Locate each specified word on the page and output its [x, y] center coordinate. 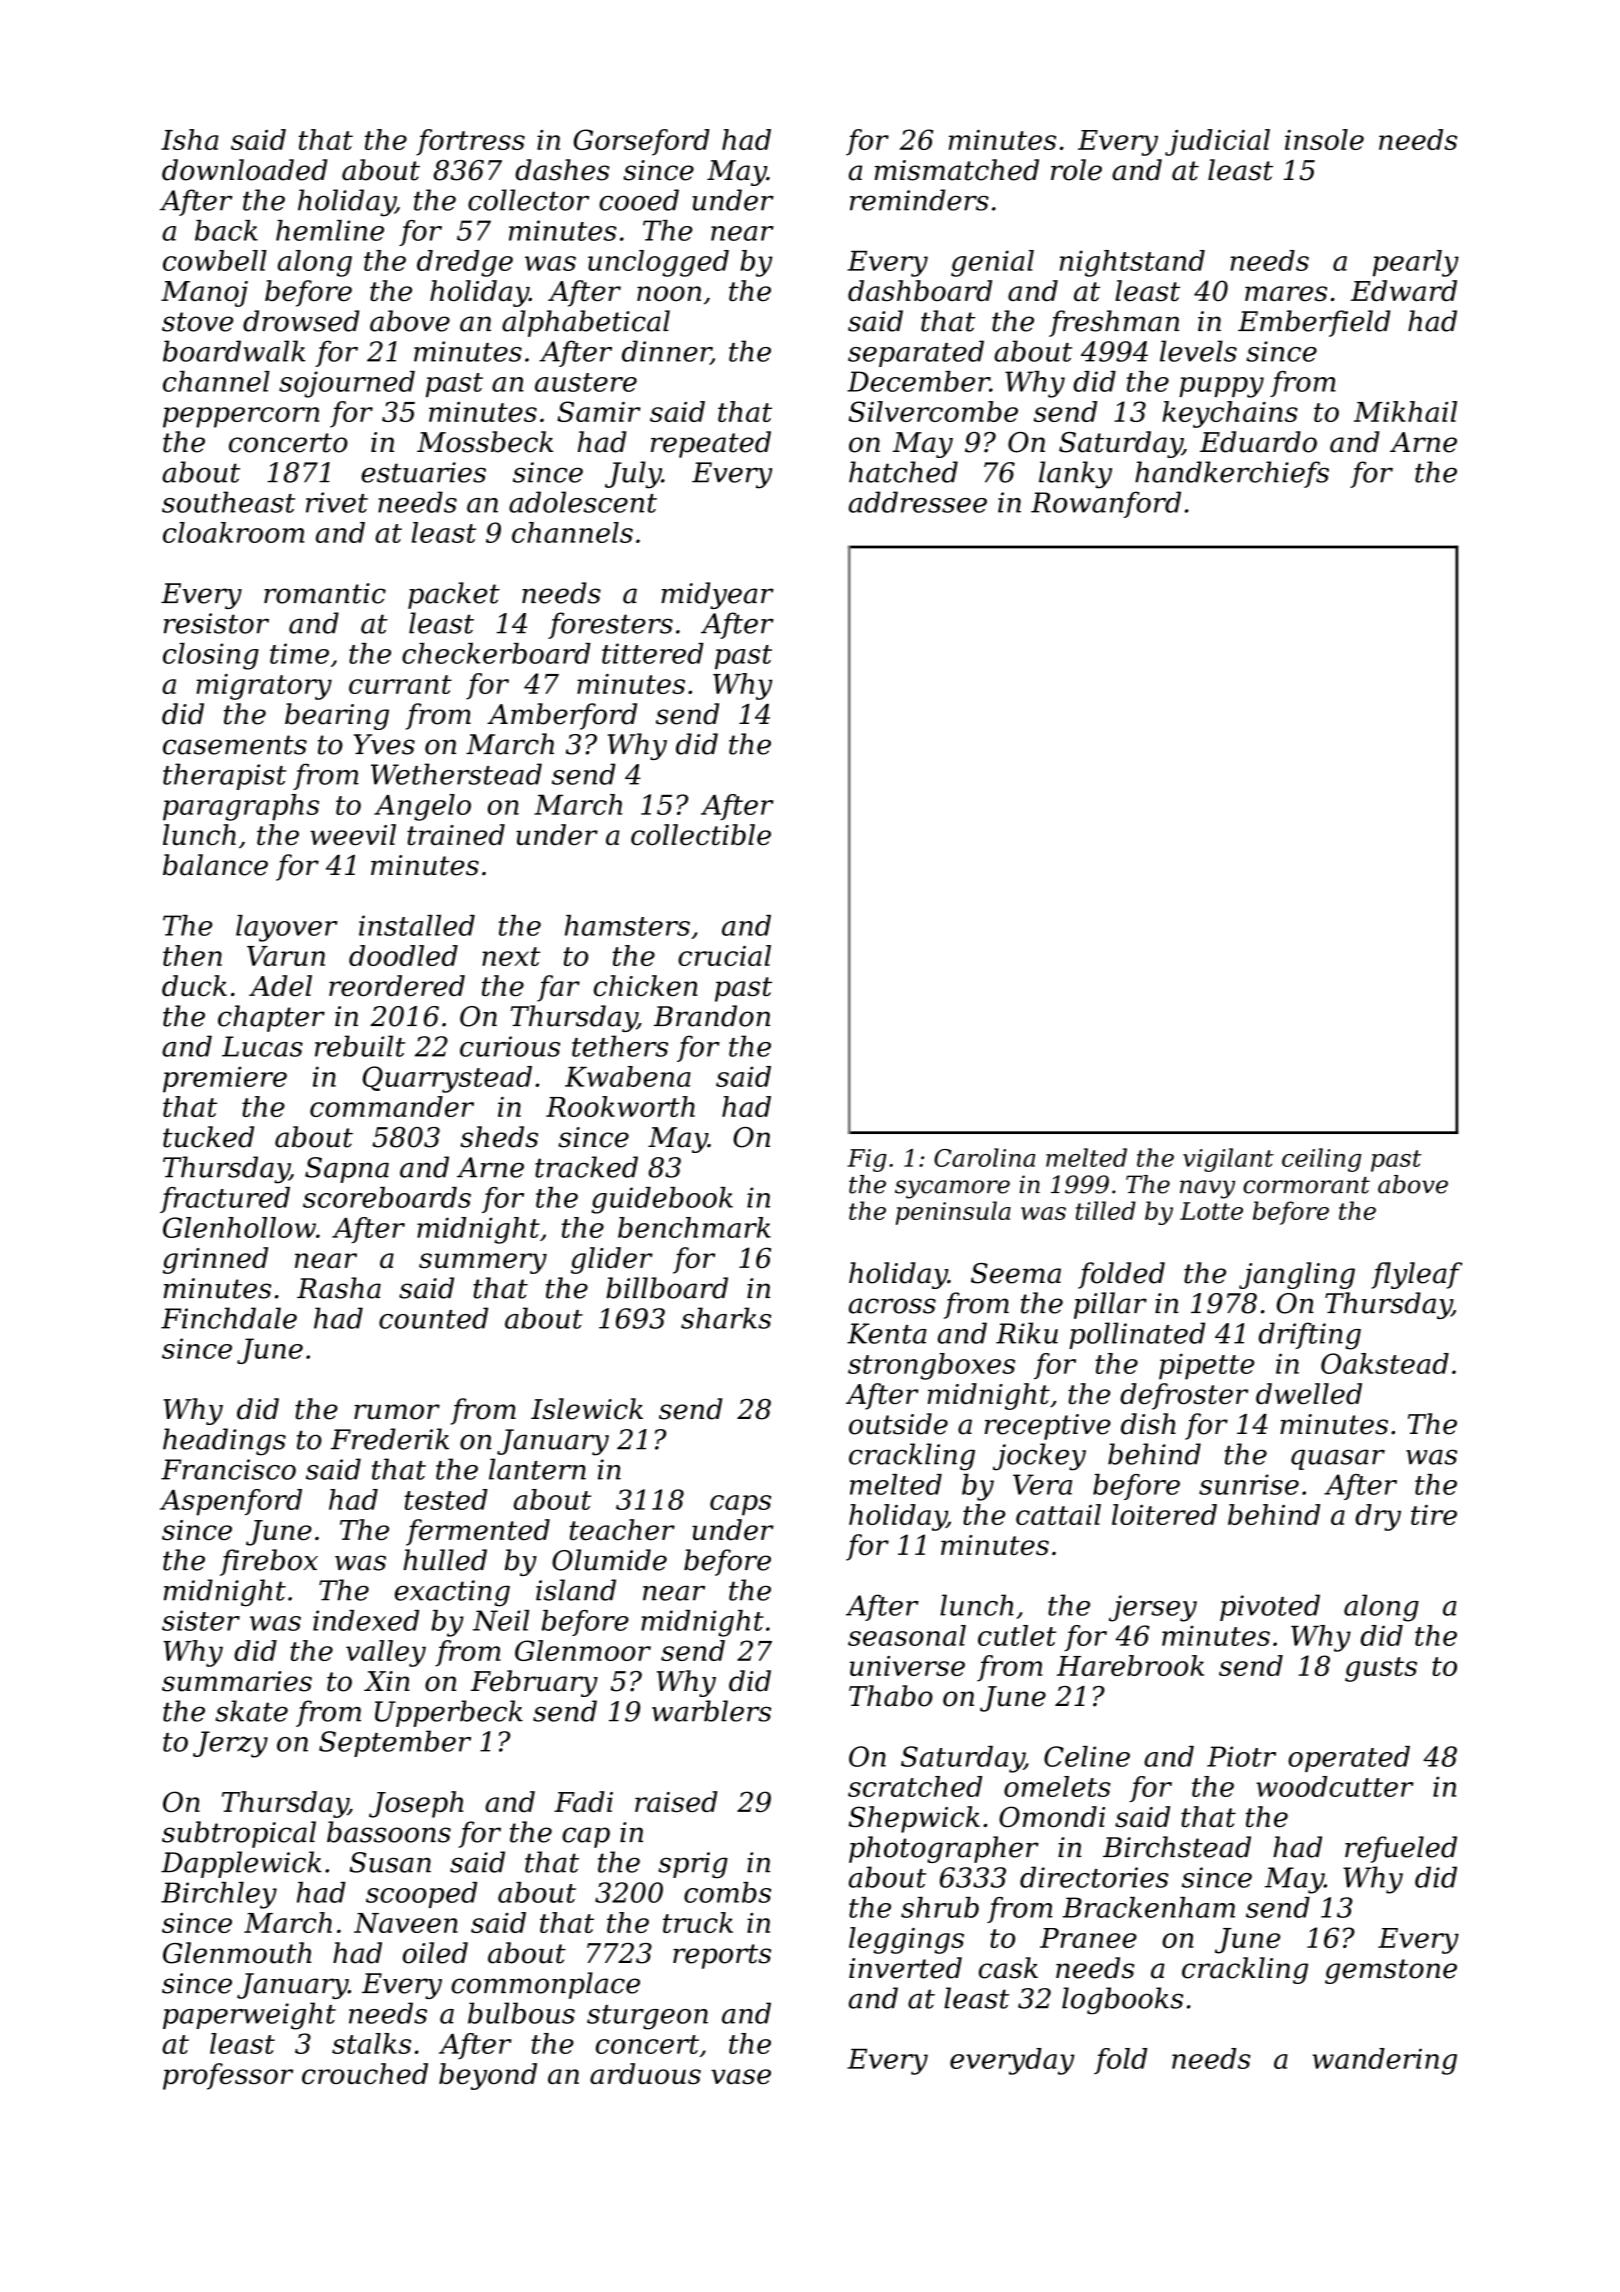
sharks [726, 1318]
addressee [918, 502]
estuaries [423, 472]
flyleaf [1416, 1275]
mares [1286, 293]
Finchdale [229, 1318]
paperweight [249, 2016]
